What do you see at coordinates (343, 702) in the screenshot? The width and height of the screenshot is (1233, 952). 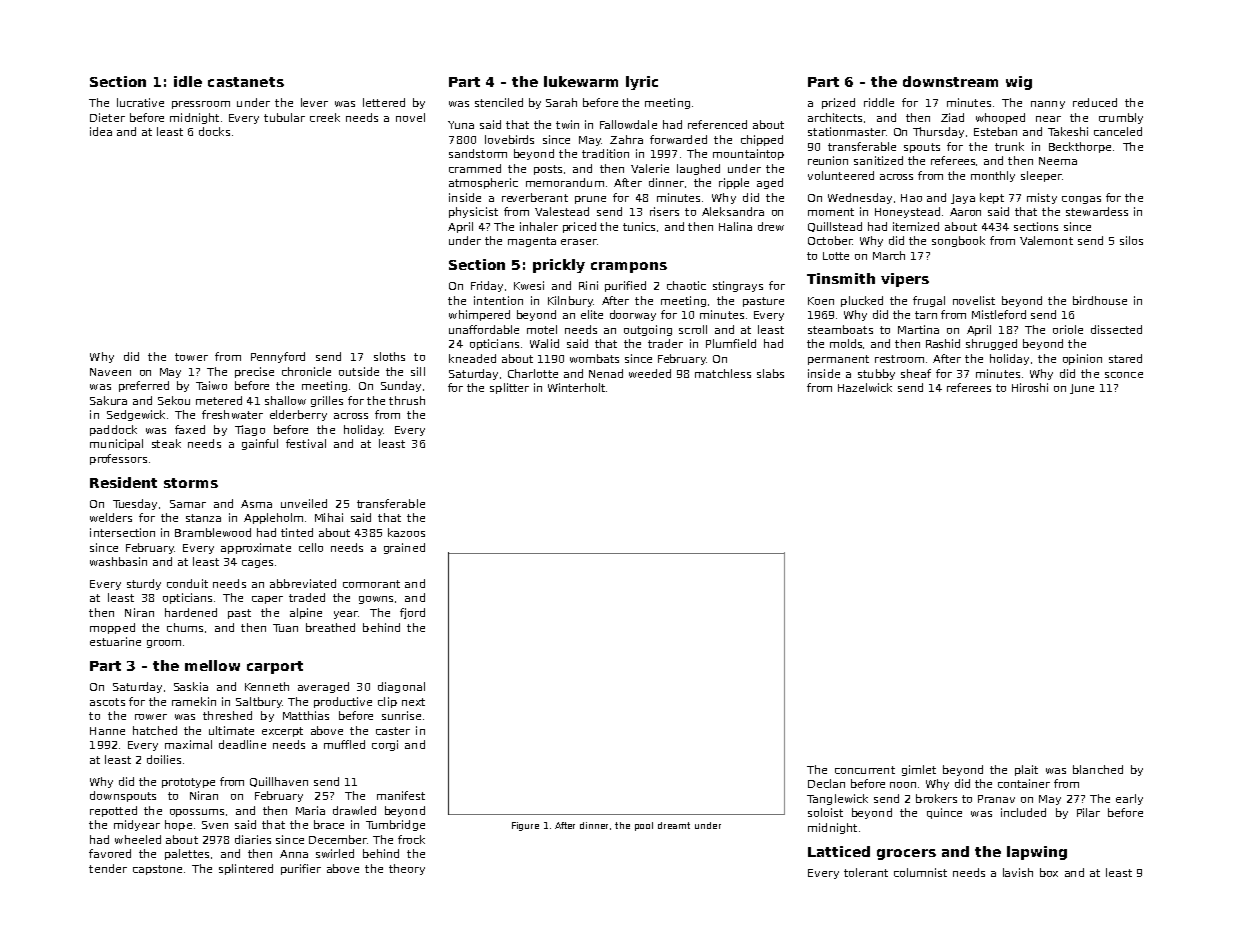 I see `productive` at bounding box center [343, 702].
